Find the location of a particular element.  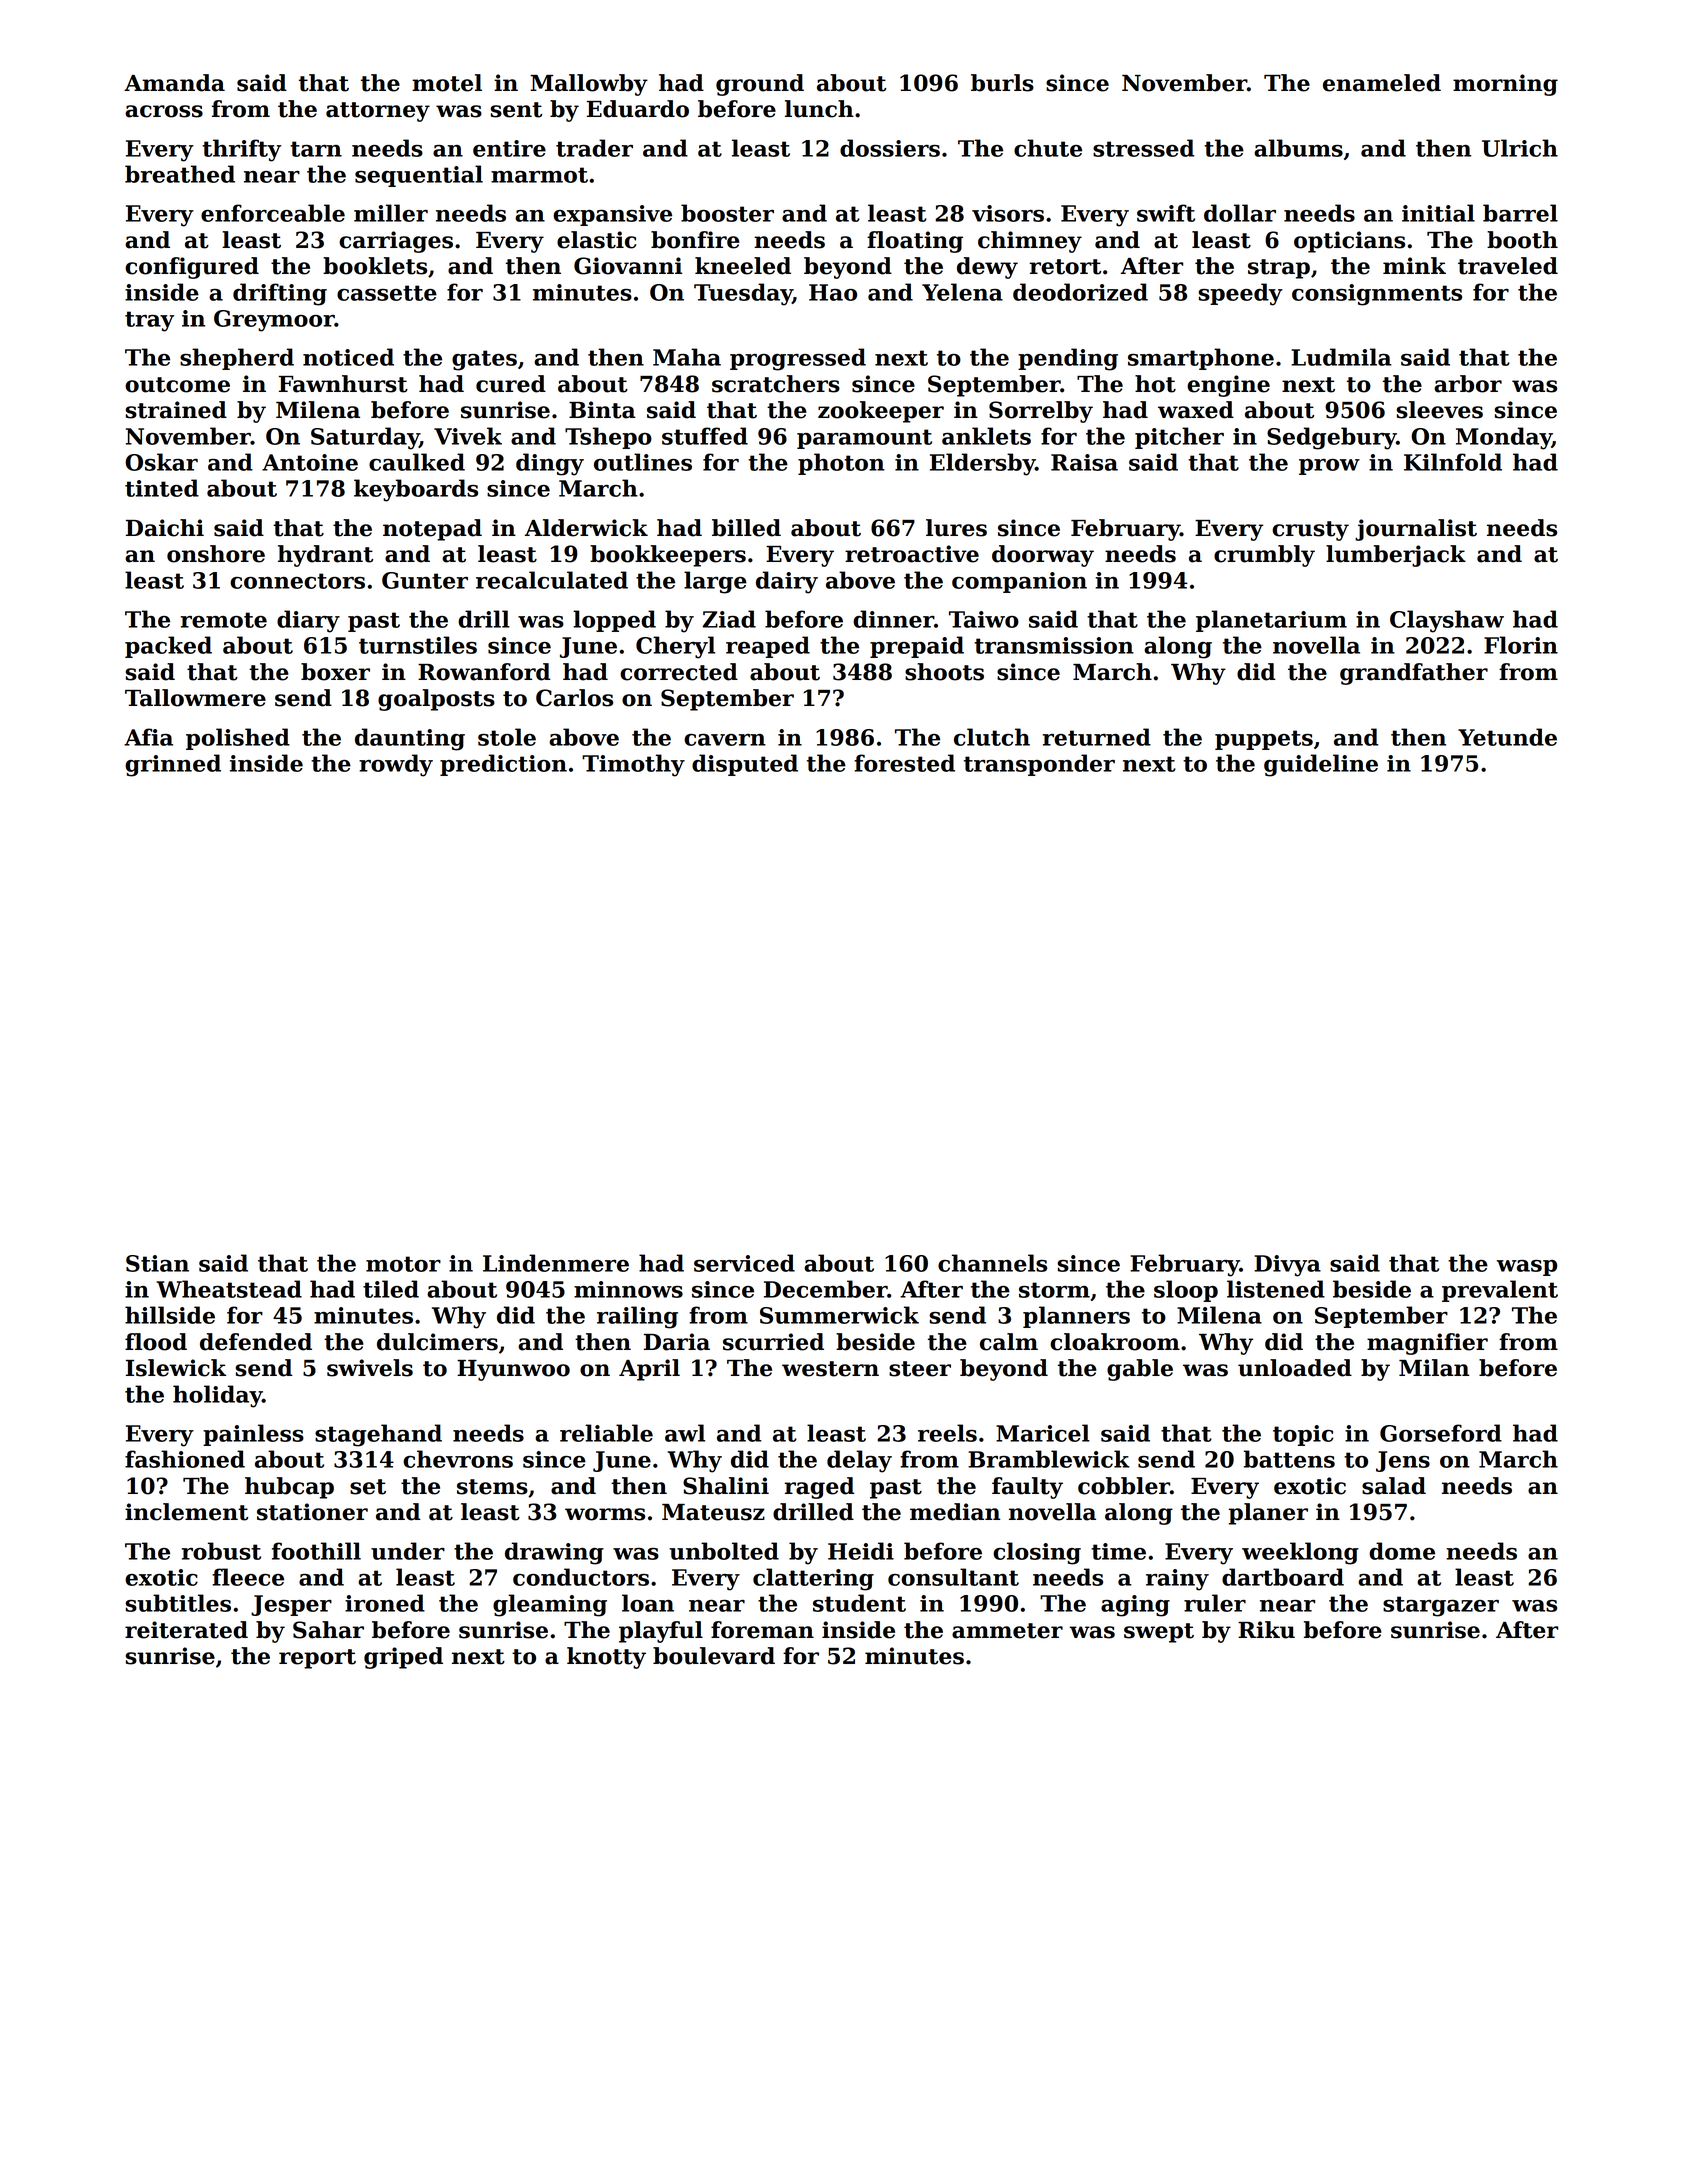

burls is located at coordinates (1002, 83).
